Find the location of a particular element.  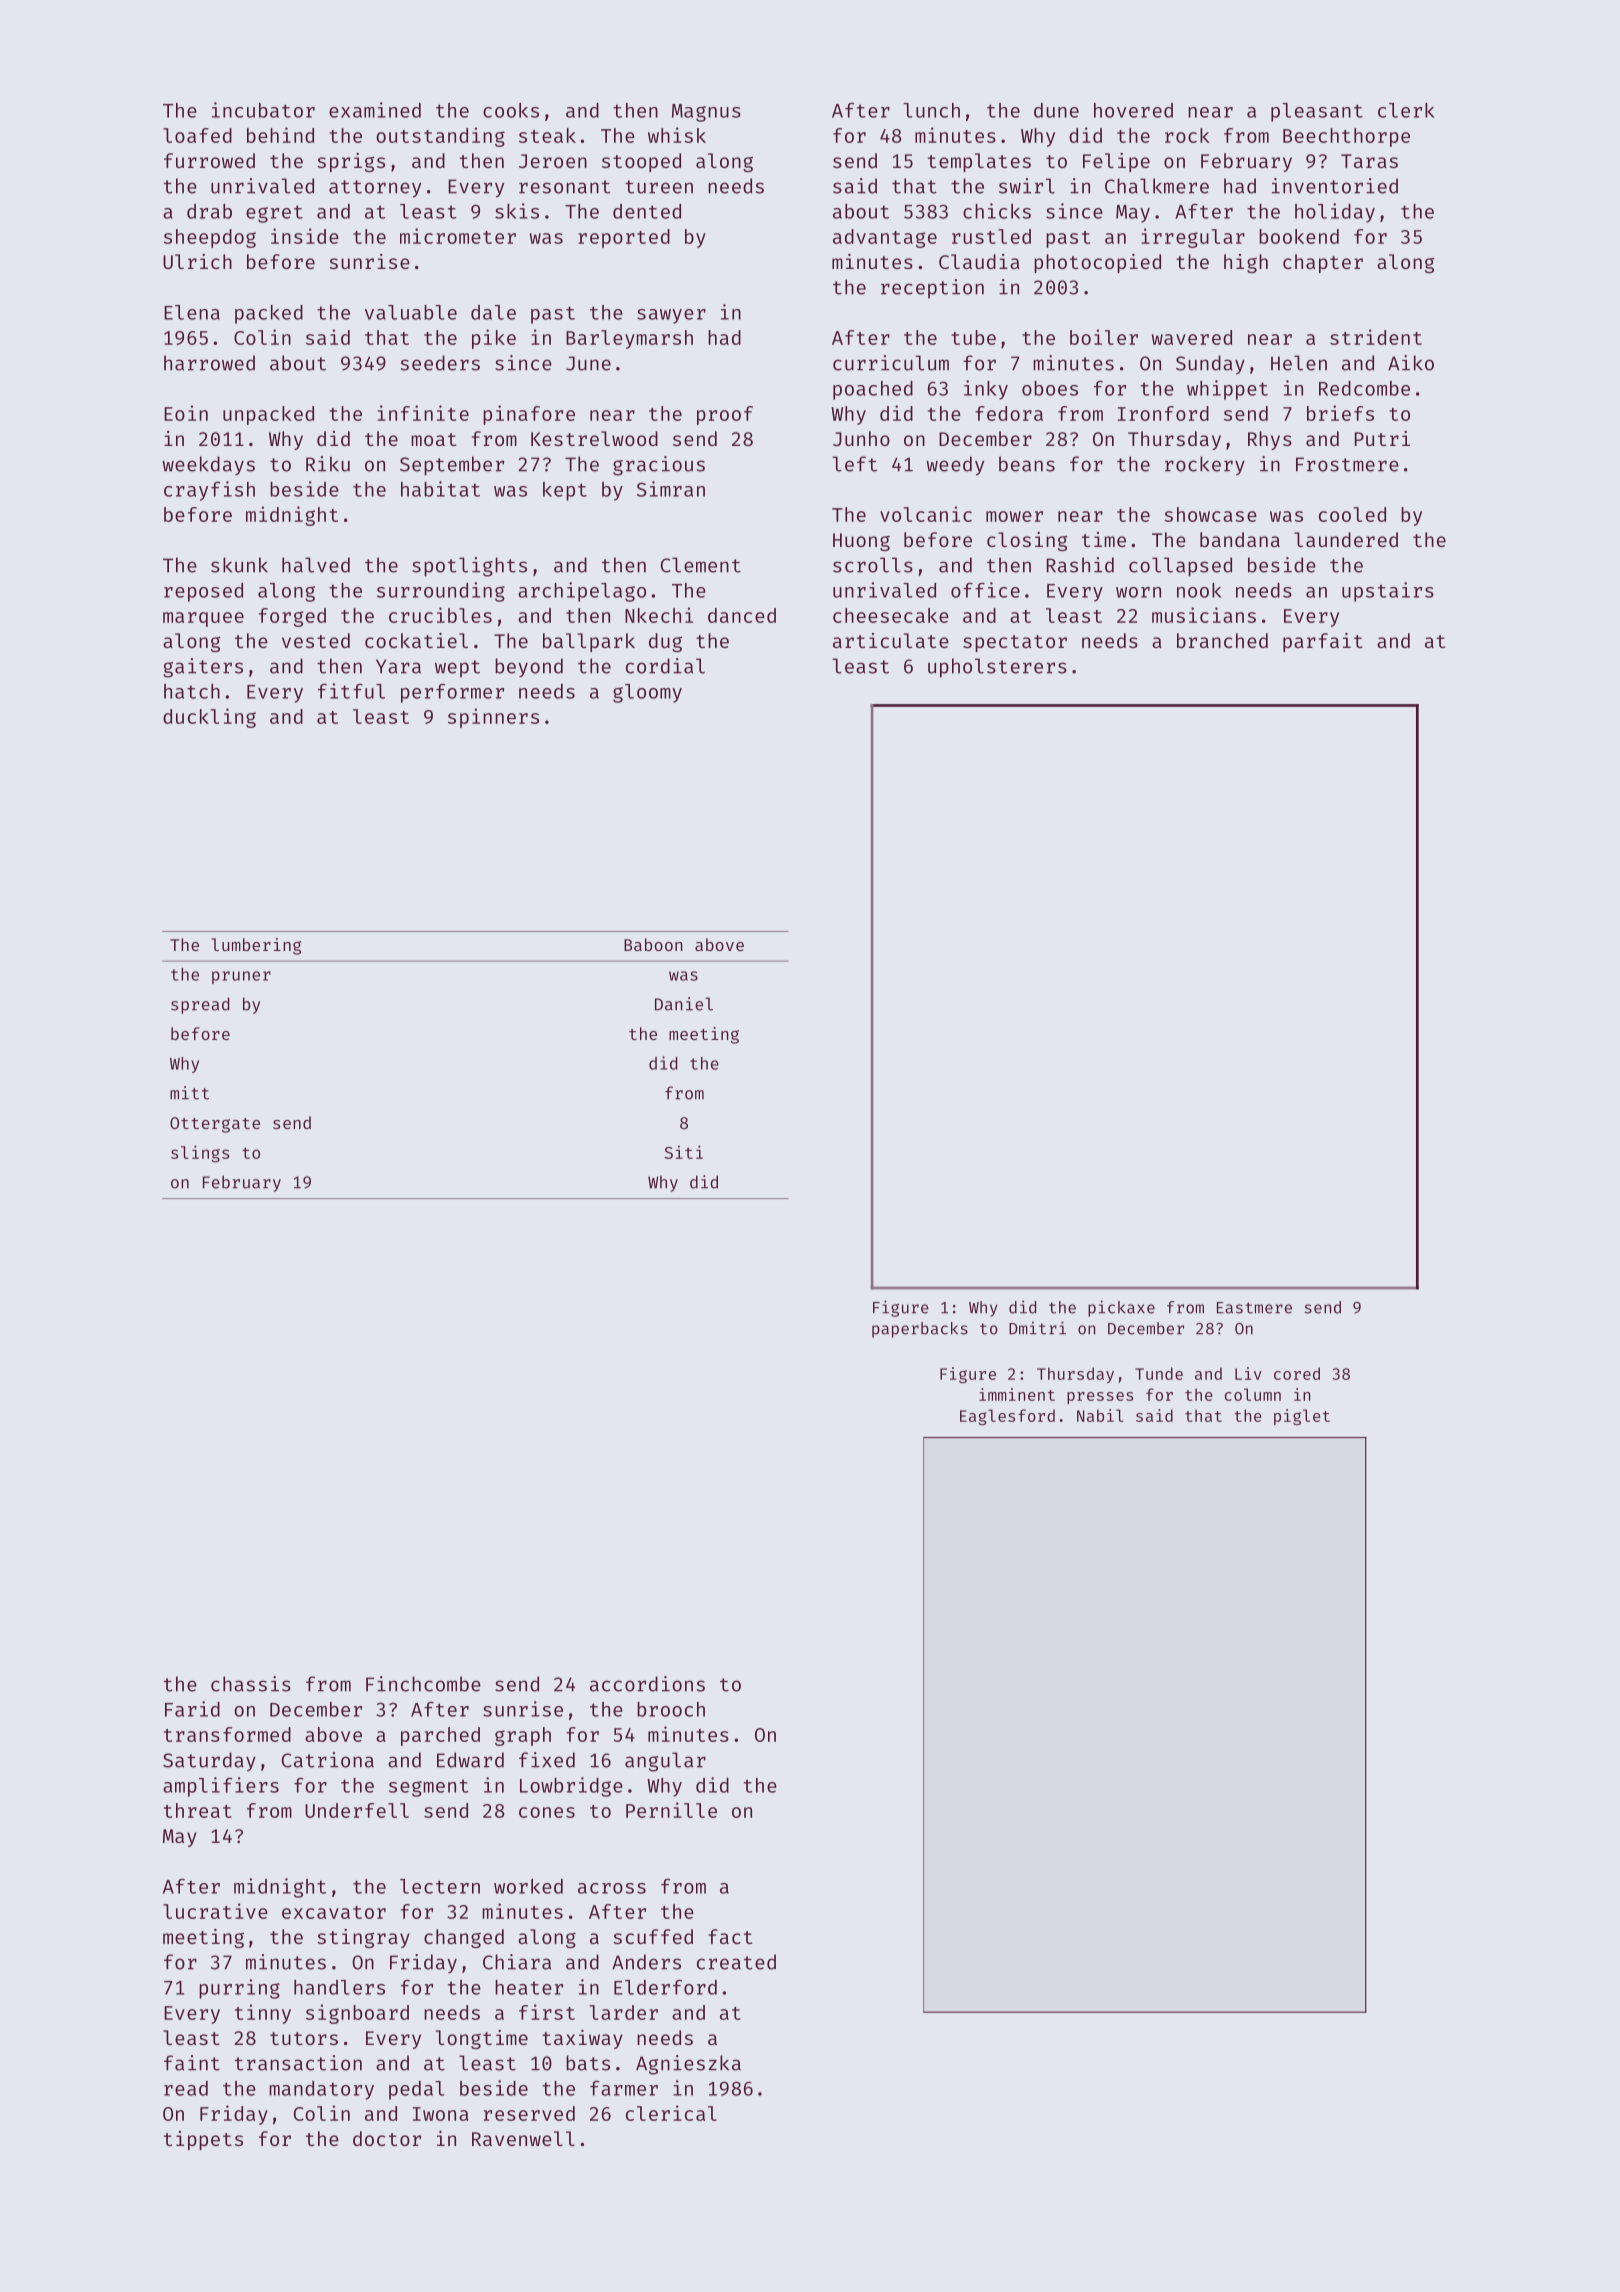

Daniel is located at coordinates (684, 1004).
